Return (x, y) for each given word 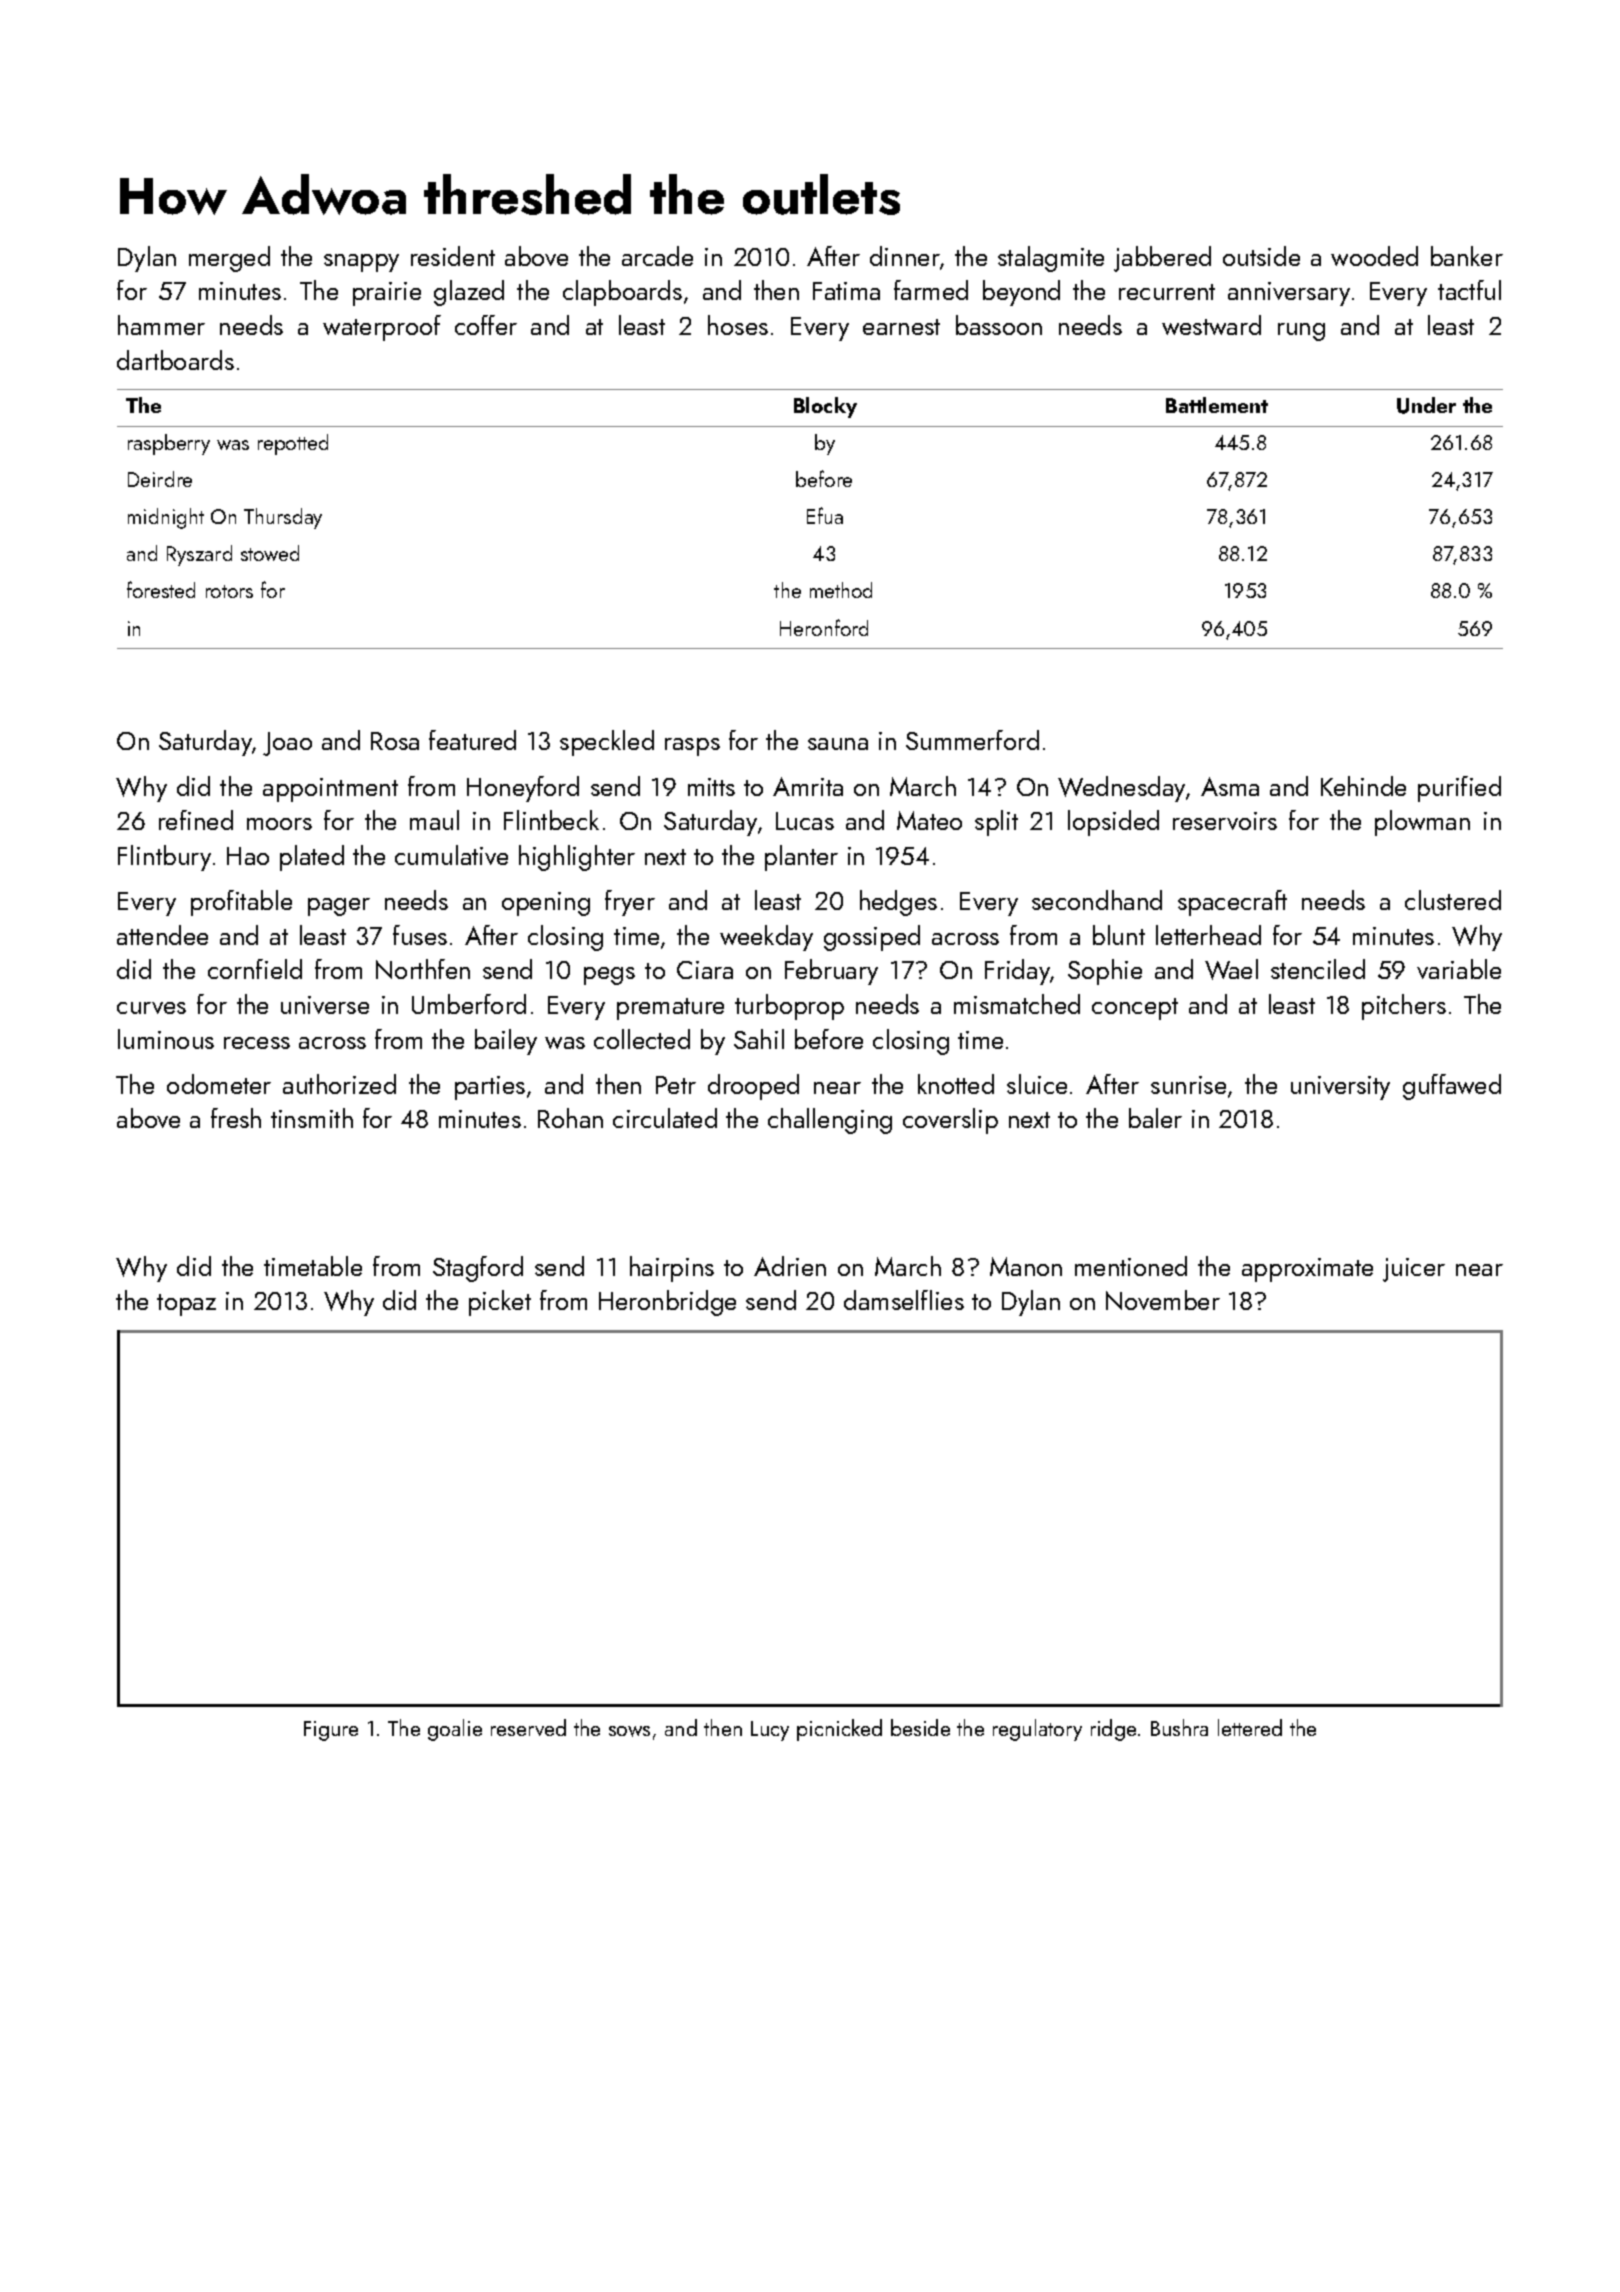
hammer (161, 325)
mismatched (1017, 1004)
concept (1135, 1009)
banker (1467, 256)
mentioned (1131, 1266)
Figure (331, 1731)
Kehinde (1363, 786)
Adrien (790, 1266)
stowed (270, 553)
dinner (905, 256)
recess (257, 1043)
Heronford (824, 627)
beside (920, 1727)
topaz (186, 1305)
